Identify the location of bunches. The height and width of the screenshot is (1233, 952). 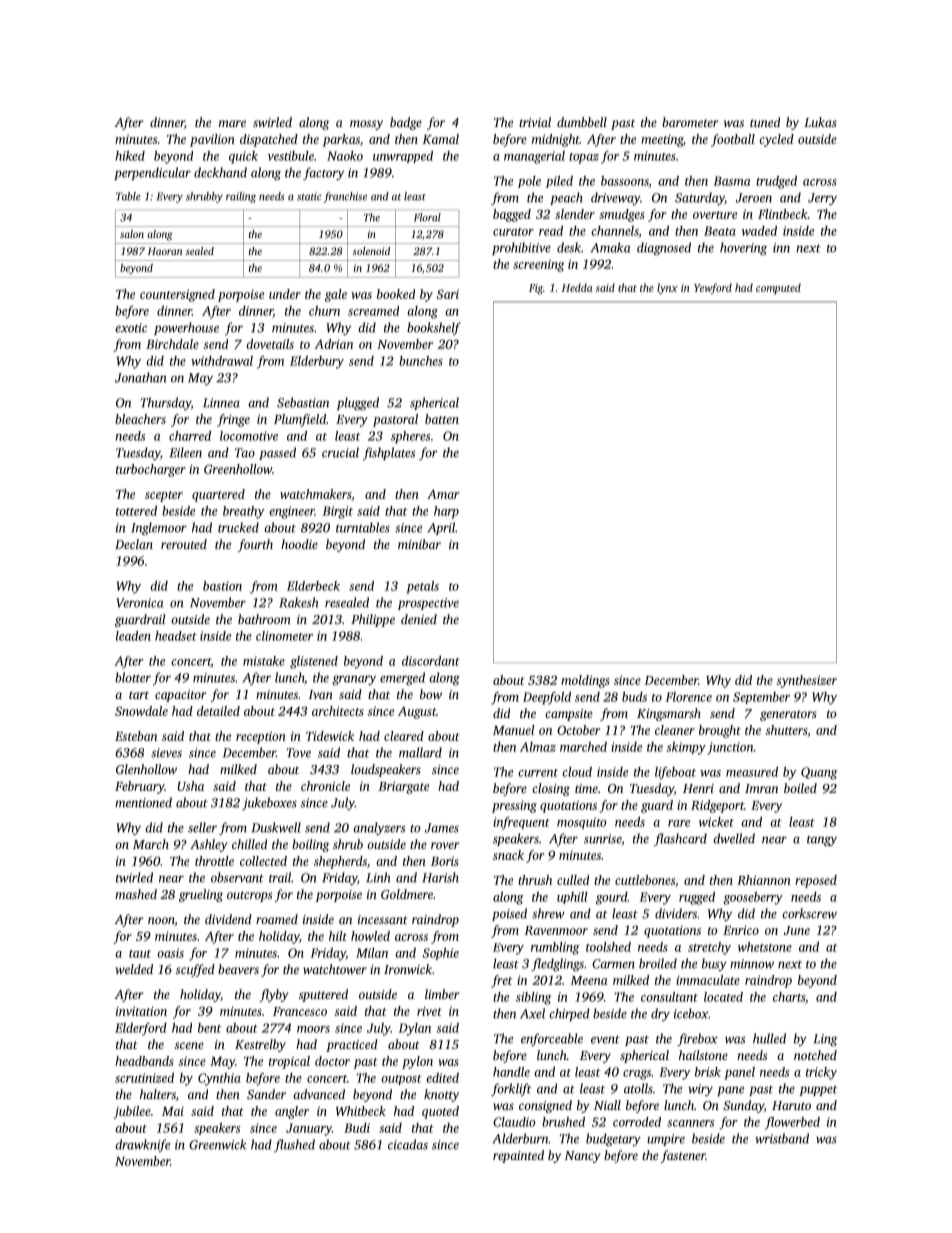
(421, 361).
